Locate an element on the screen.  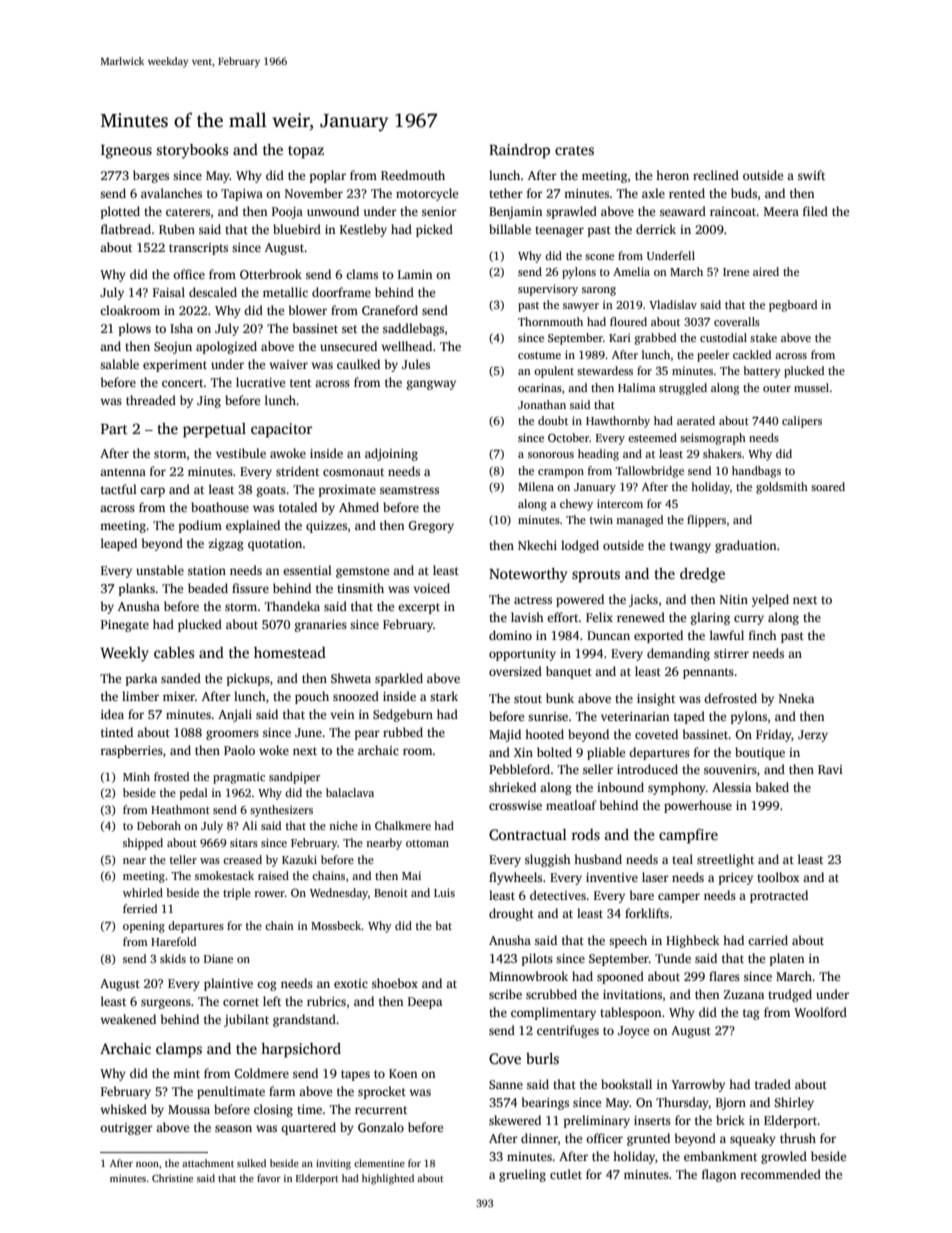
weakened is located at coordinates (128, 1019).
